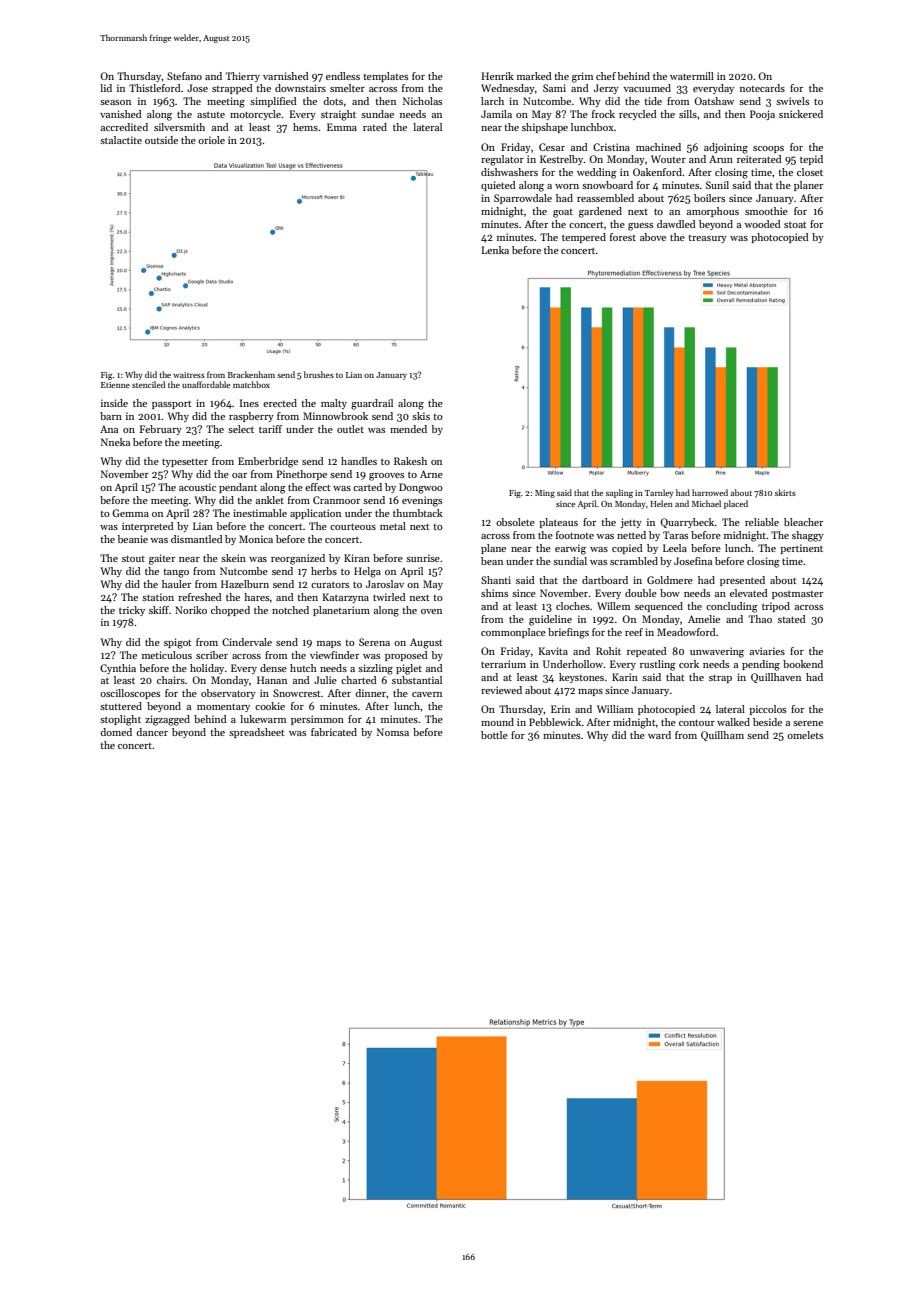 This screenshot has height=1308, width=924. What do you see at coordinates (762, 88) in the screenshot?
I see `notecards` at bounding box center [762, 88].
